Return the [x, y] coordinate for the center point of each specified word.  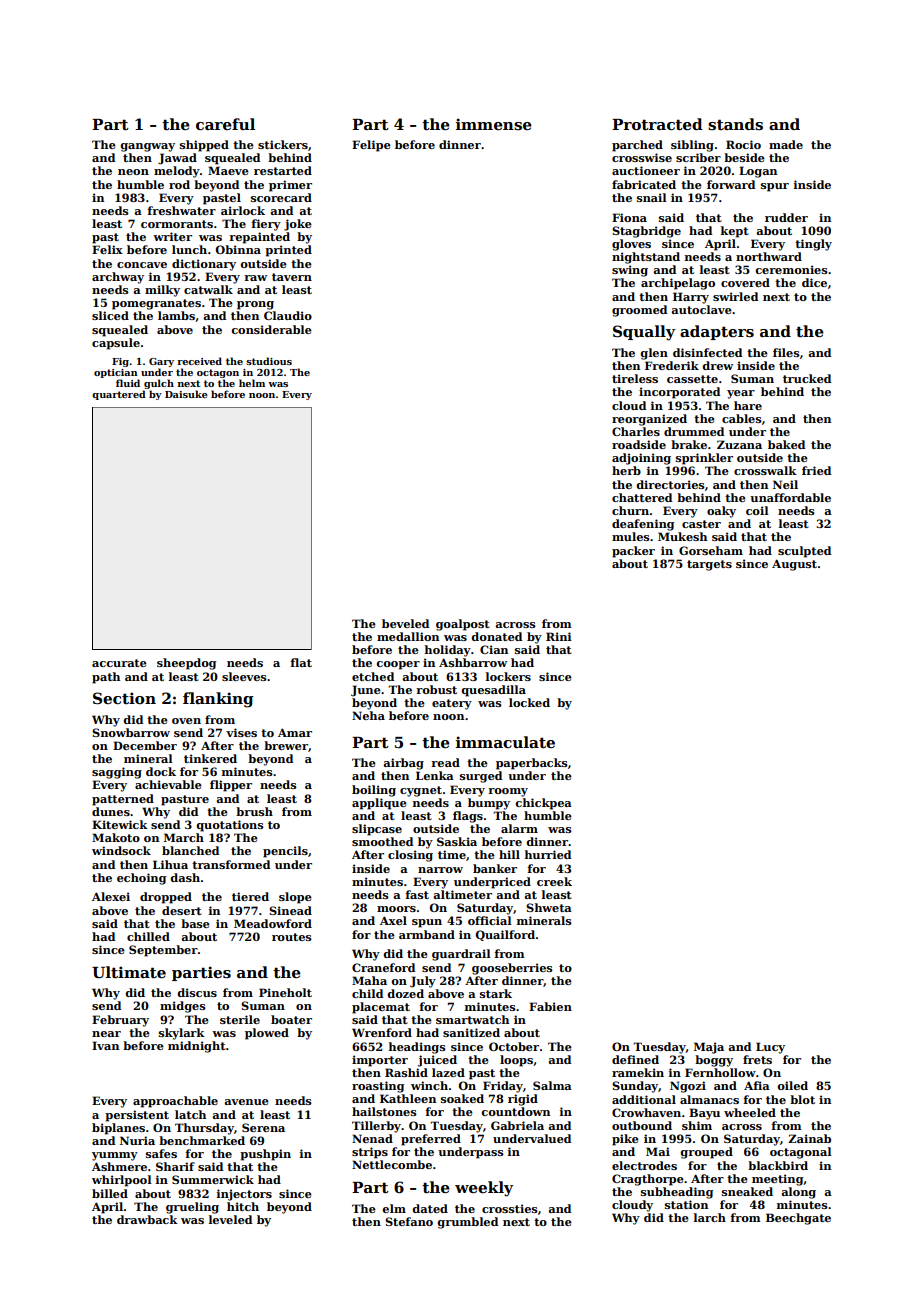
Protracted [657, 124]
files [786, 352]
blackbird [778, 1165]
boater [291, 1019]
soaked [462, 1098]
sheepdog [186, 664]
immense [494, 124]
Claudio [288, 315]
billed [110, 1193]
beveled [405, 623]
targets [709, 565]
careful [225, 124]
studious [269, 361]
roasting [378, 1087]
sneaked [747, 1191]
